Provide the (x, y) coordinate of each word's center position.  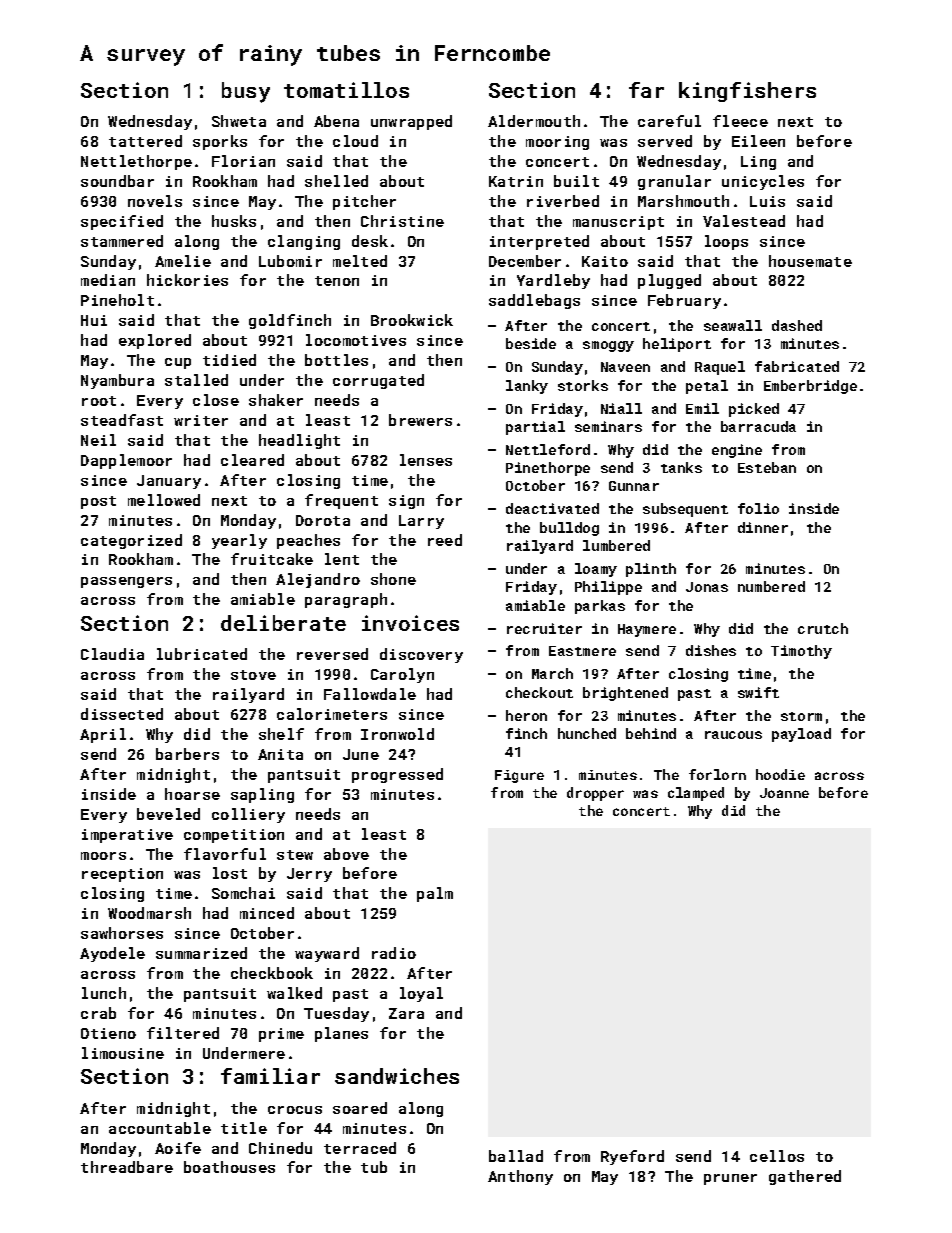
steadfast (122, 420)
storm (801, 716)
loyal (421, 994)
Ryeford (632, 1157)
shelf (281, 734)
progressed (397, 775)
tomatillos (346, 90)
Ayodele (112, 954)
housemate (810, 261)
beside (531, 343)
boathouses (229, 1167)
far (646, 90)
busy (246, 92)
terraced (360, 1148)
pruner (730, 1179)
